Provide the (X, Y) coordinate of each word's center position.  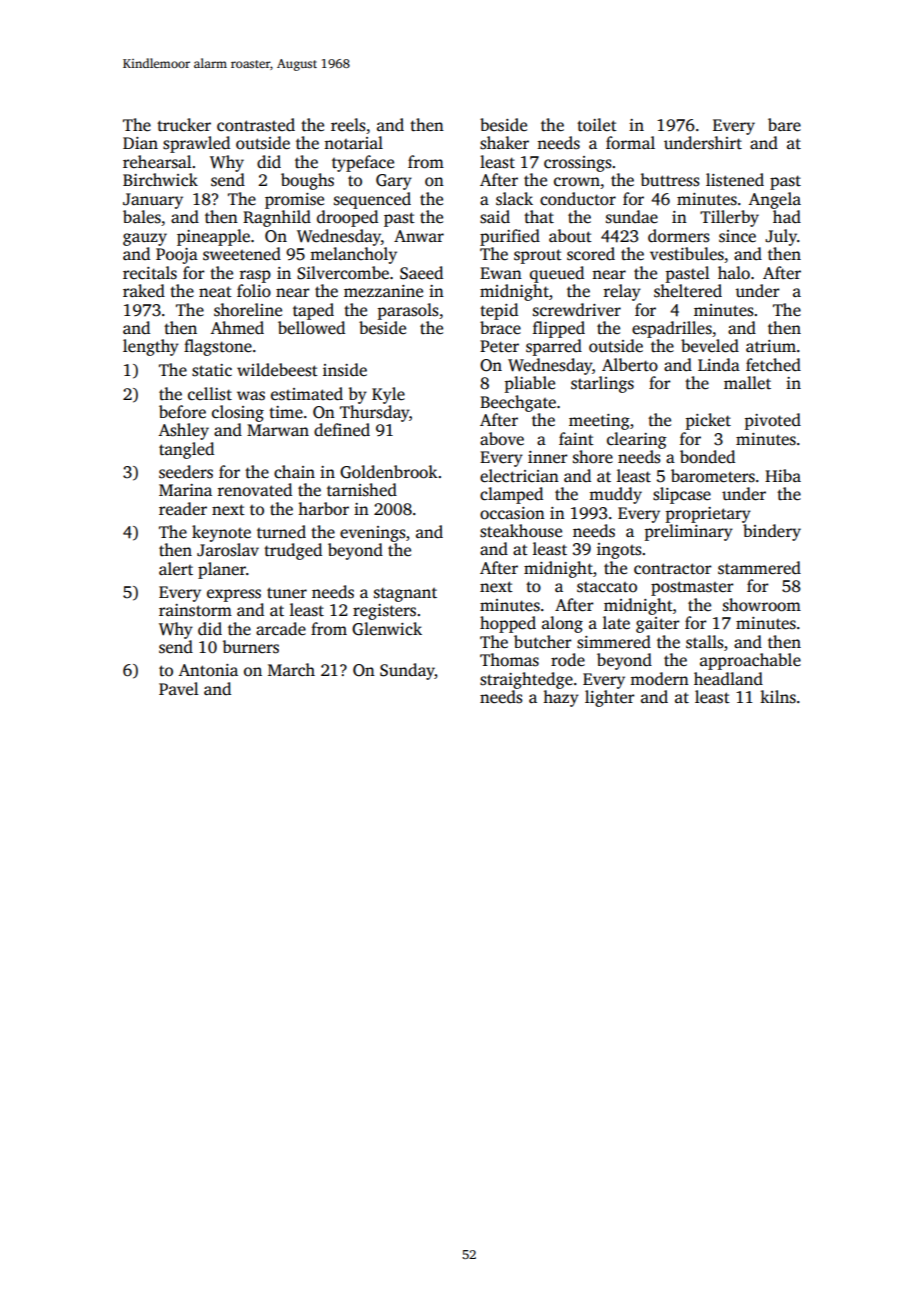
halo (734, 273)
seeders (186, 472)
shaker (504, 143)
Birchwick (160, 180)
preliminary (689, 532)
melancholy (353, 255)
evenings (373, 534)
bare (784, 125)
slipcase (682, 495)
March (291, 670)
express (234, 595)
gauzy (145, 239)
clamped (511, 495)
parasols (408, 311)
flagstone (218, 347)
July (781, 237)
